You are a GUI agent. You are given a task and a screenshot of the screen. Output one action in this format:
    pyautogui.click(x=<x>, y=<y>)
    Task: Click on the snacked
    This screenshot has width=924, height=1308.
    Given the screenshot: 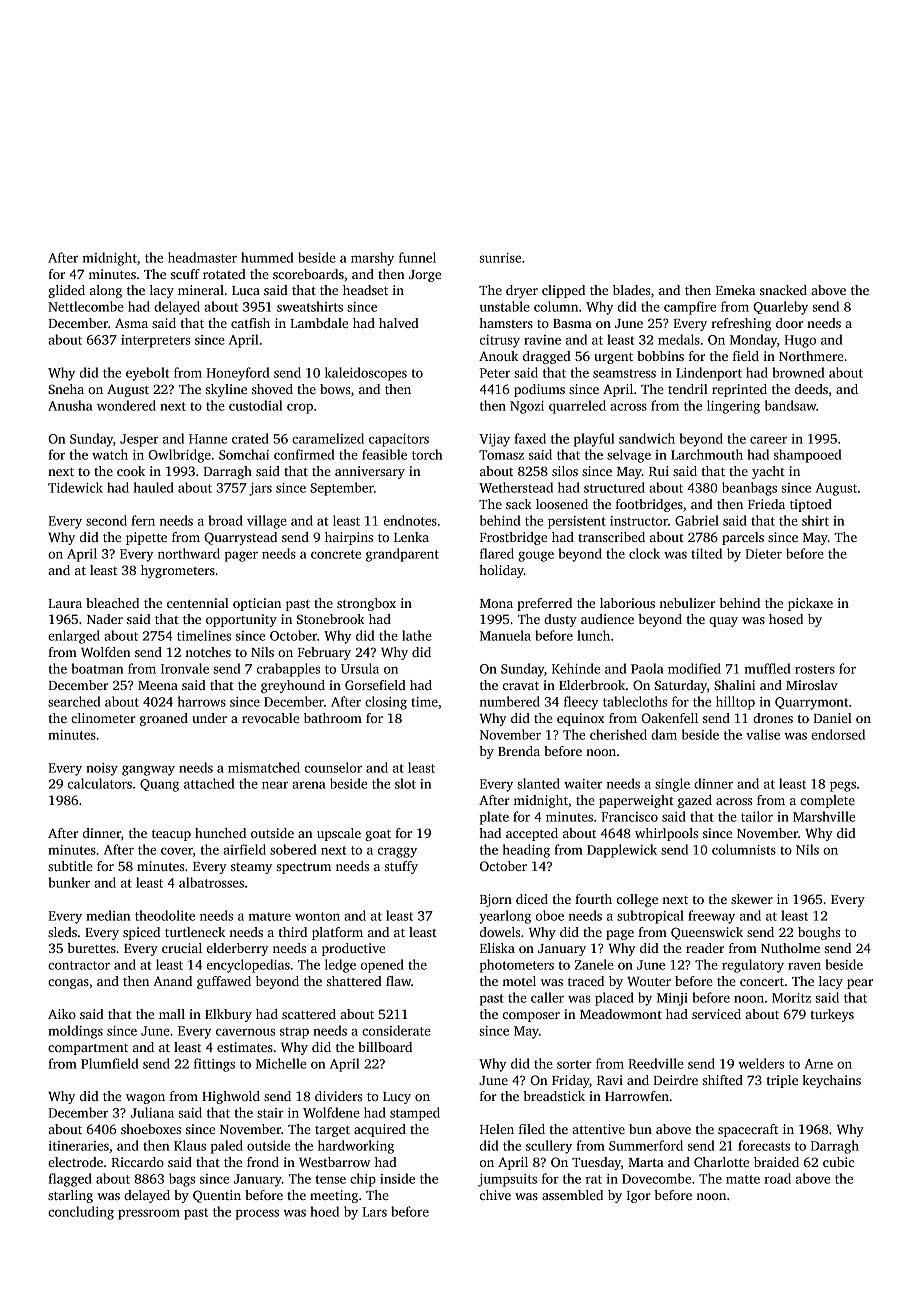 What is the action you would take?
    pyautogui.click(x=783, y=290)
